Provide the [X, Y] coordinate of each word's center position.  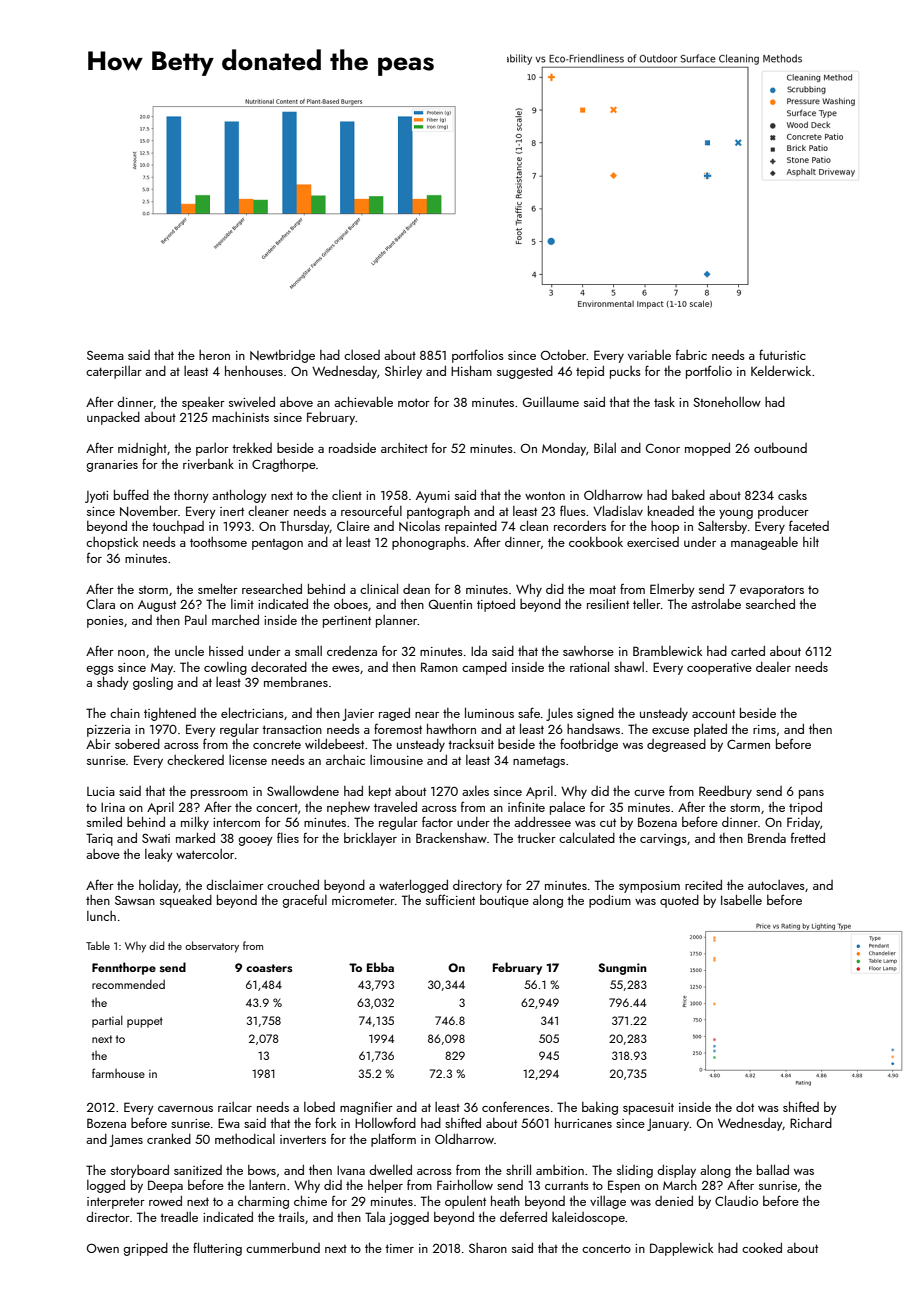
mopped [707, 449]
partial [107, 1021]
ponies [105, 622]
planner [397, 621]
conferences [516, 1106]
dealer [773, 667]
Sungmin [622, 969]
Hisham [471, 371]
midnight [142, 449]
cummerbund [283, 1248]
